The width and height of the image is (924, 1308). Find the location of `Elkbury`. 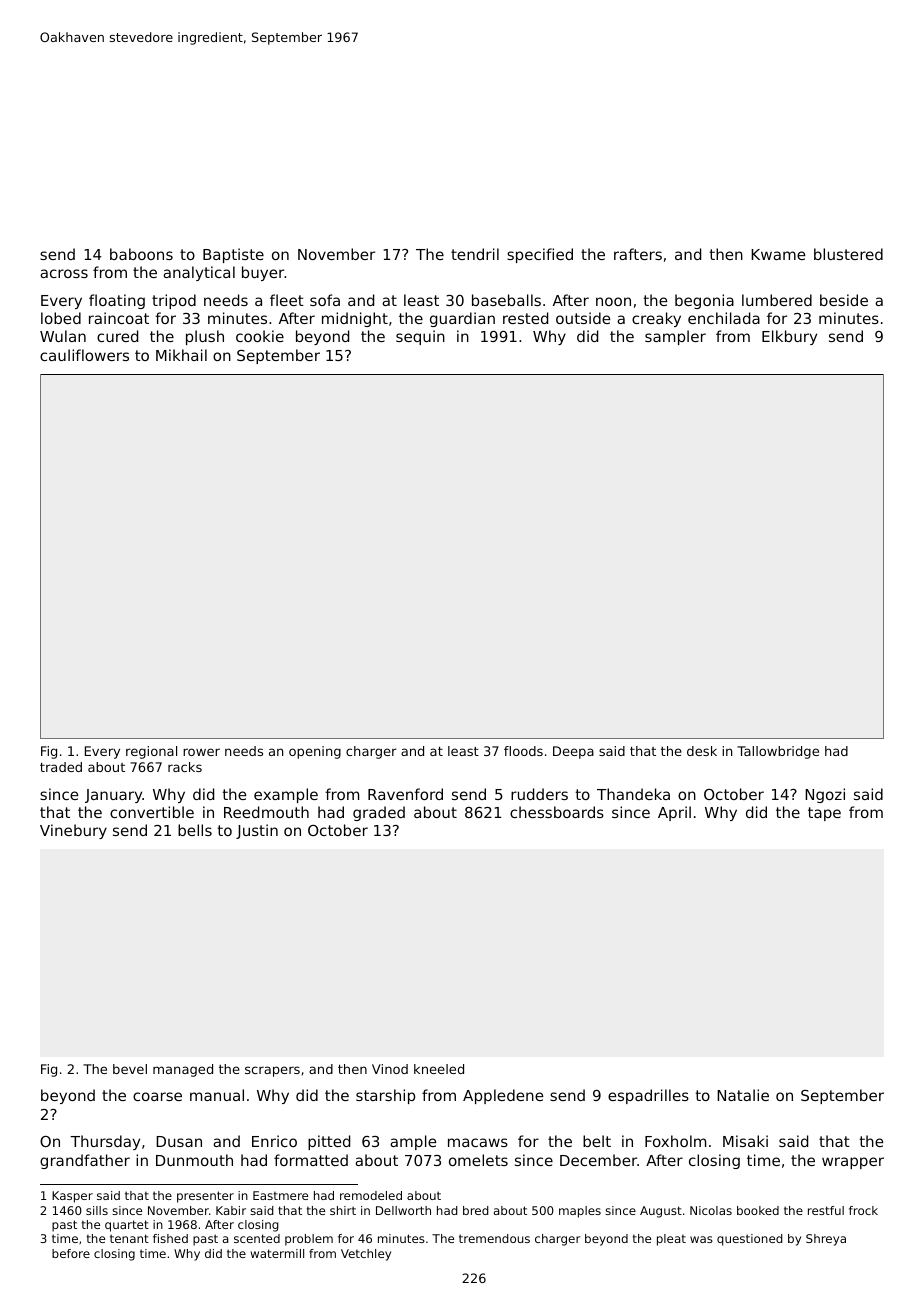

Elkbury is located at coordinates (789, 337).
